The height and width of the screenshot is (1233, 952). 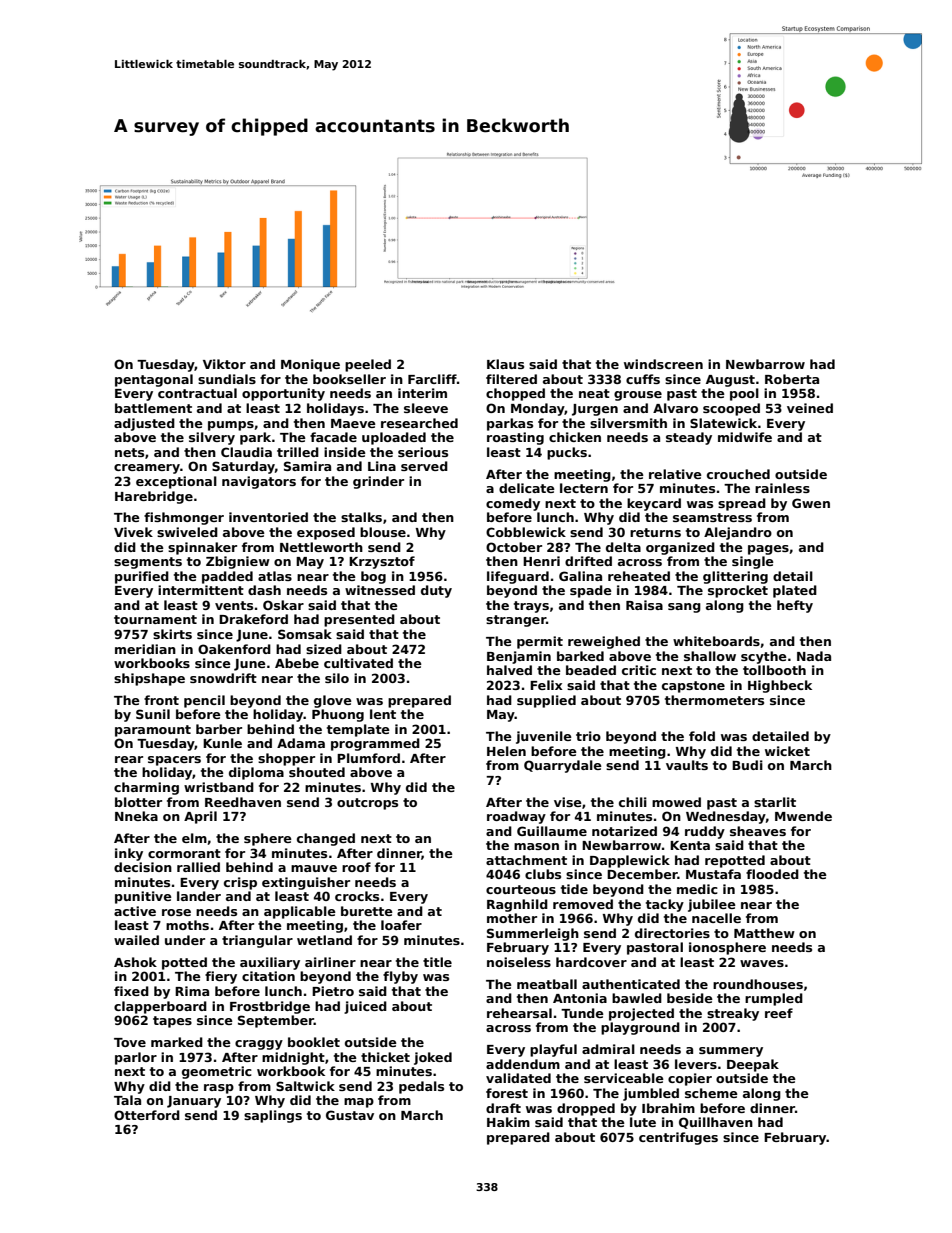 I want to click on spinnaker, so click(x=202, y=548).
